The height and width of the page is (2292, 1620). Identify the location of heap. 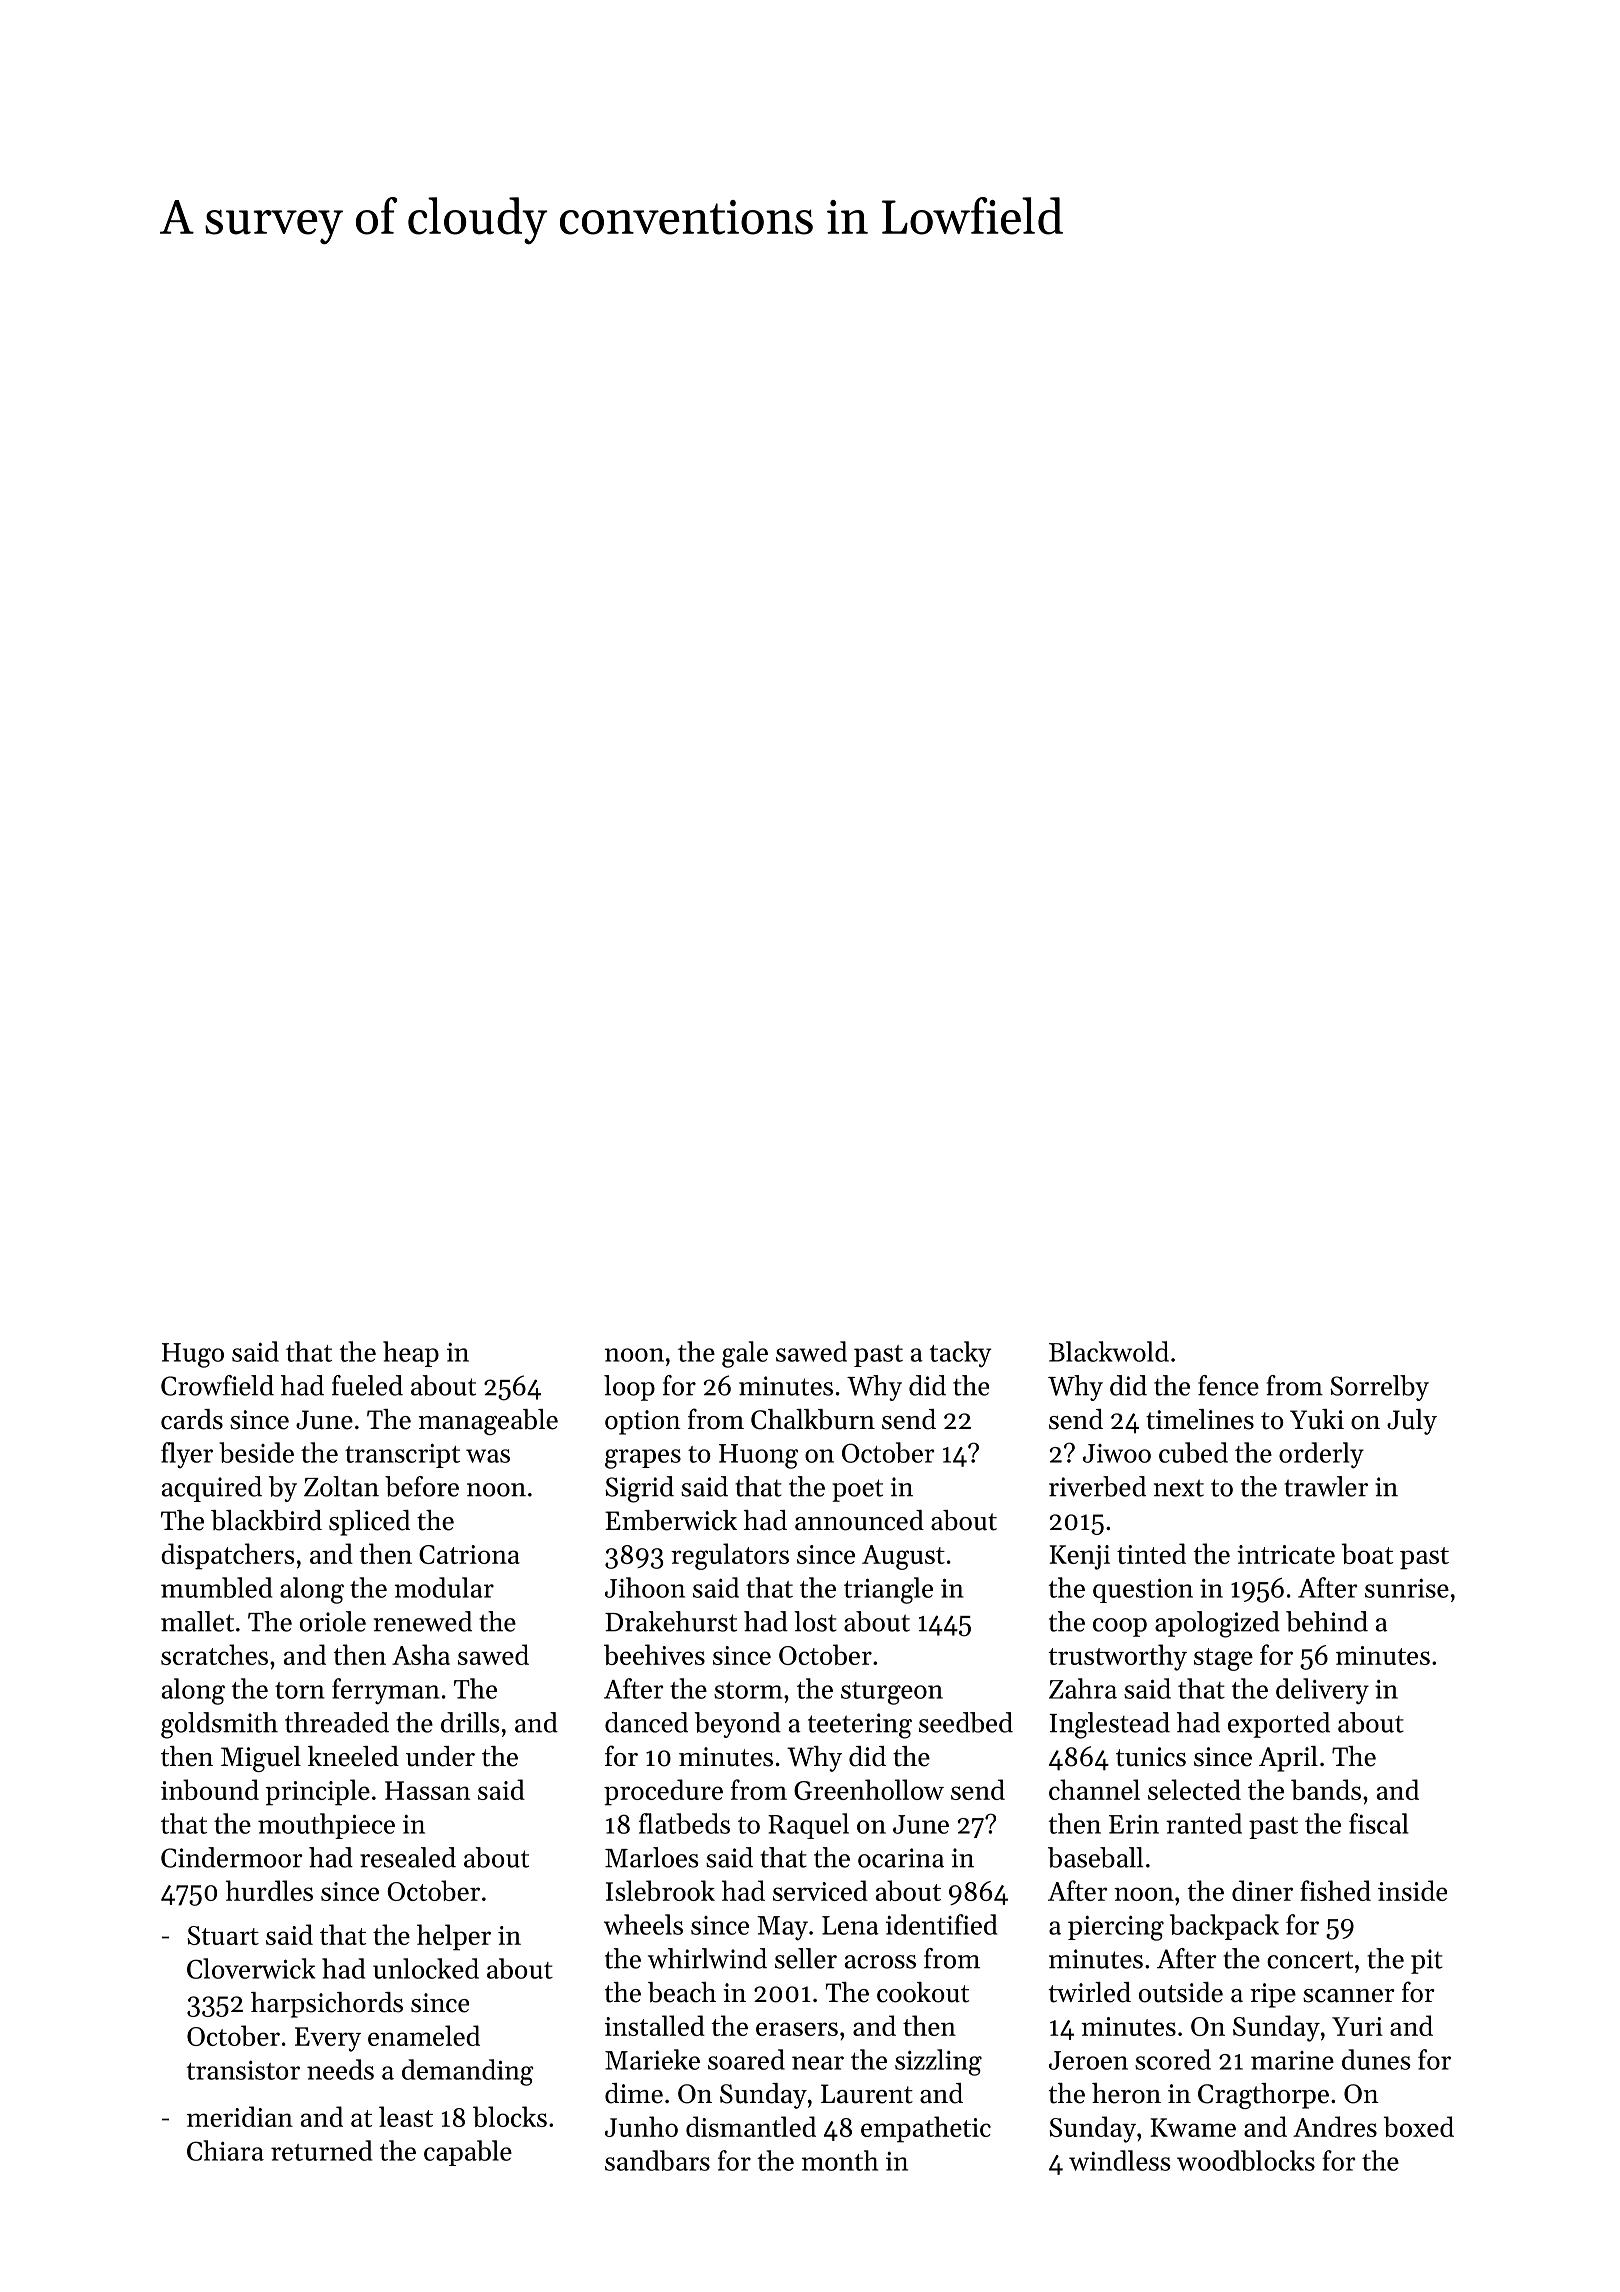
(411, 1354).
